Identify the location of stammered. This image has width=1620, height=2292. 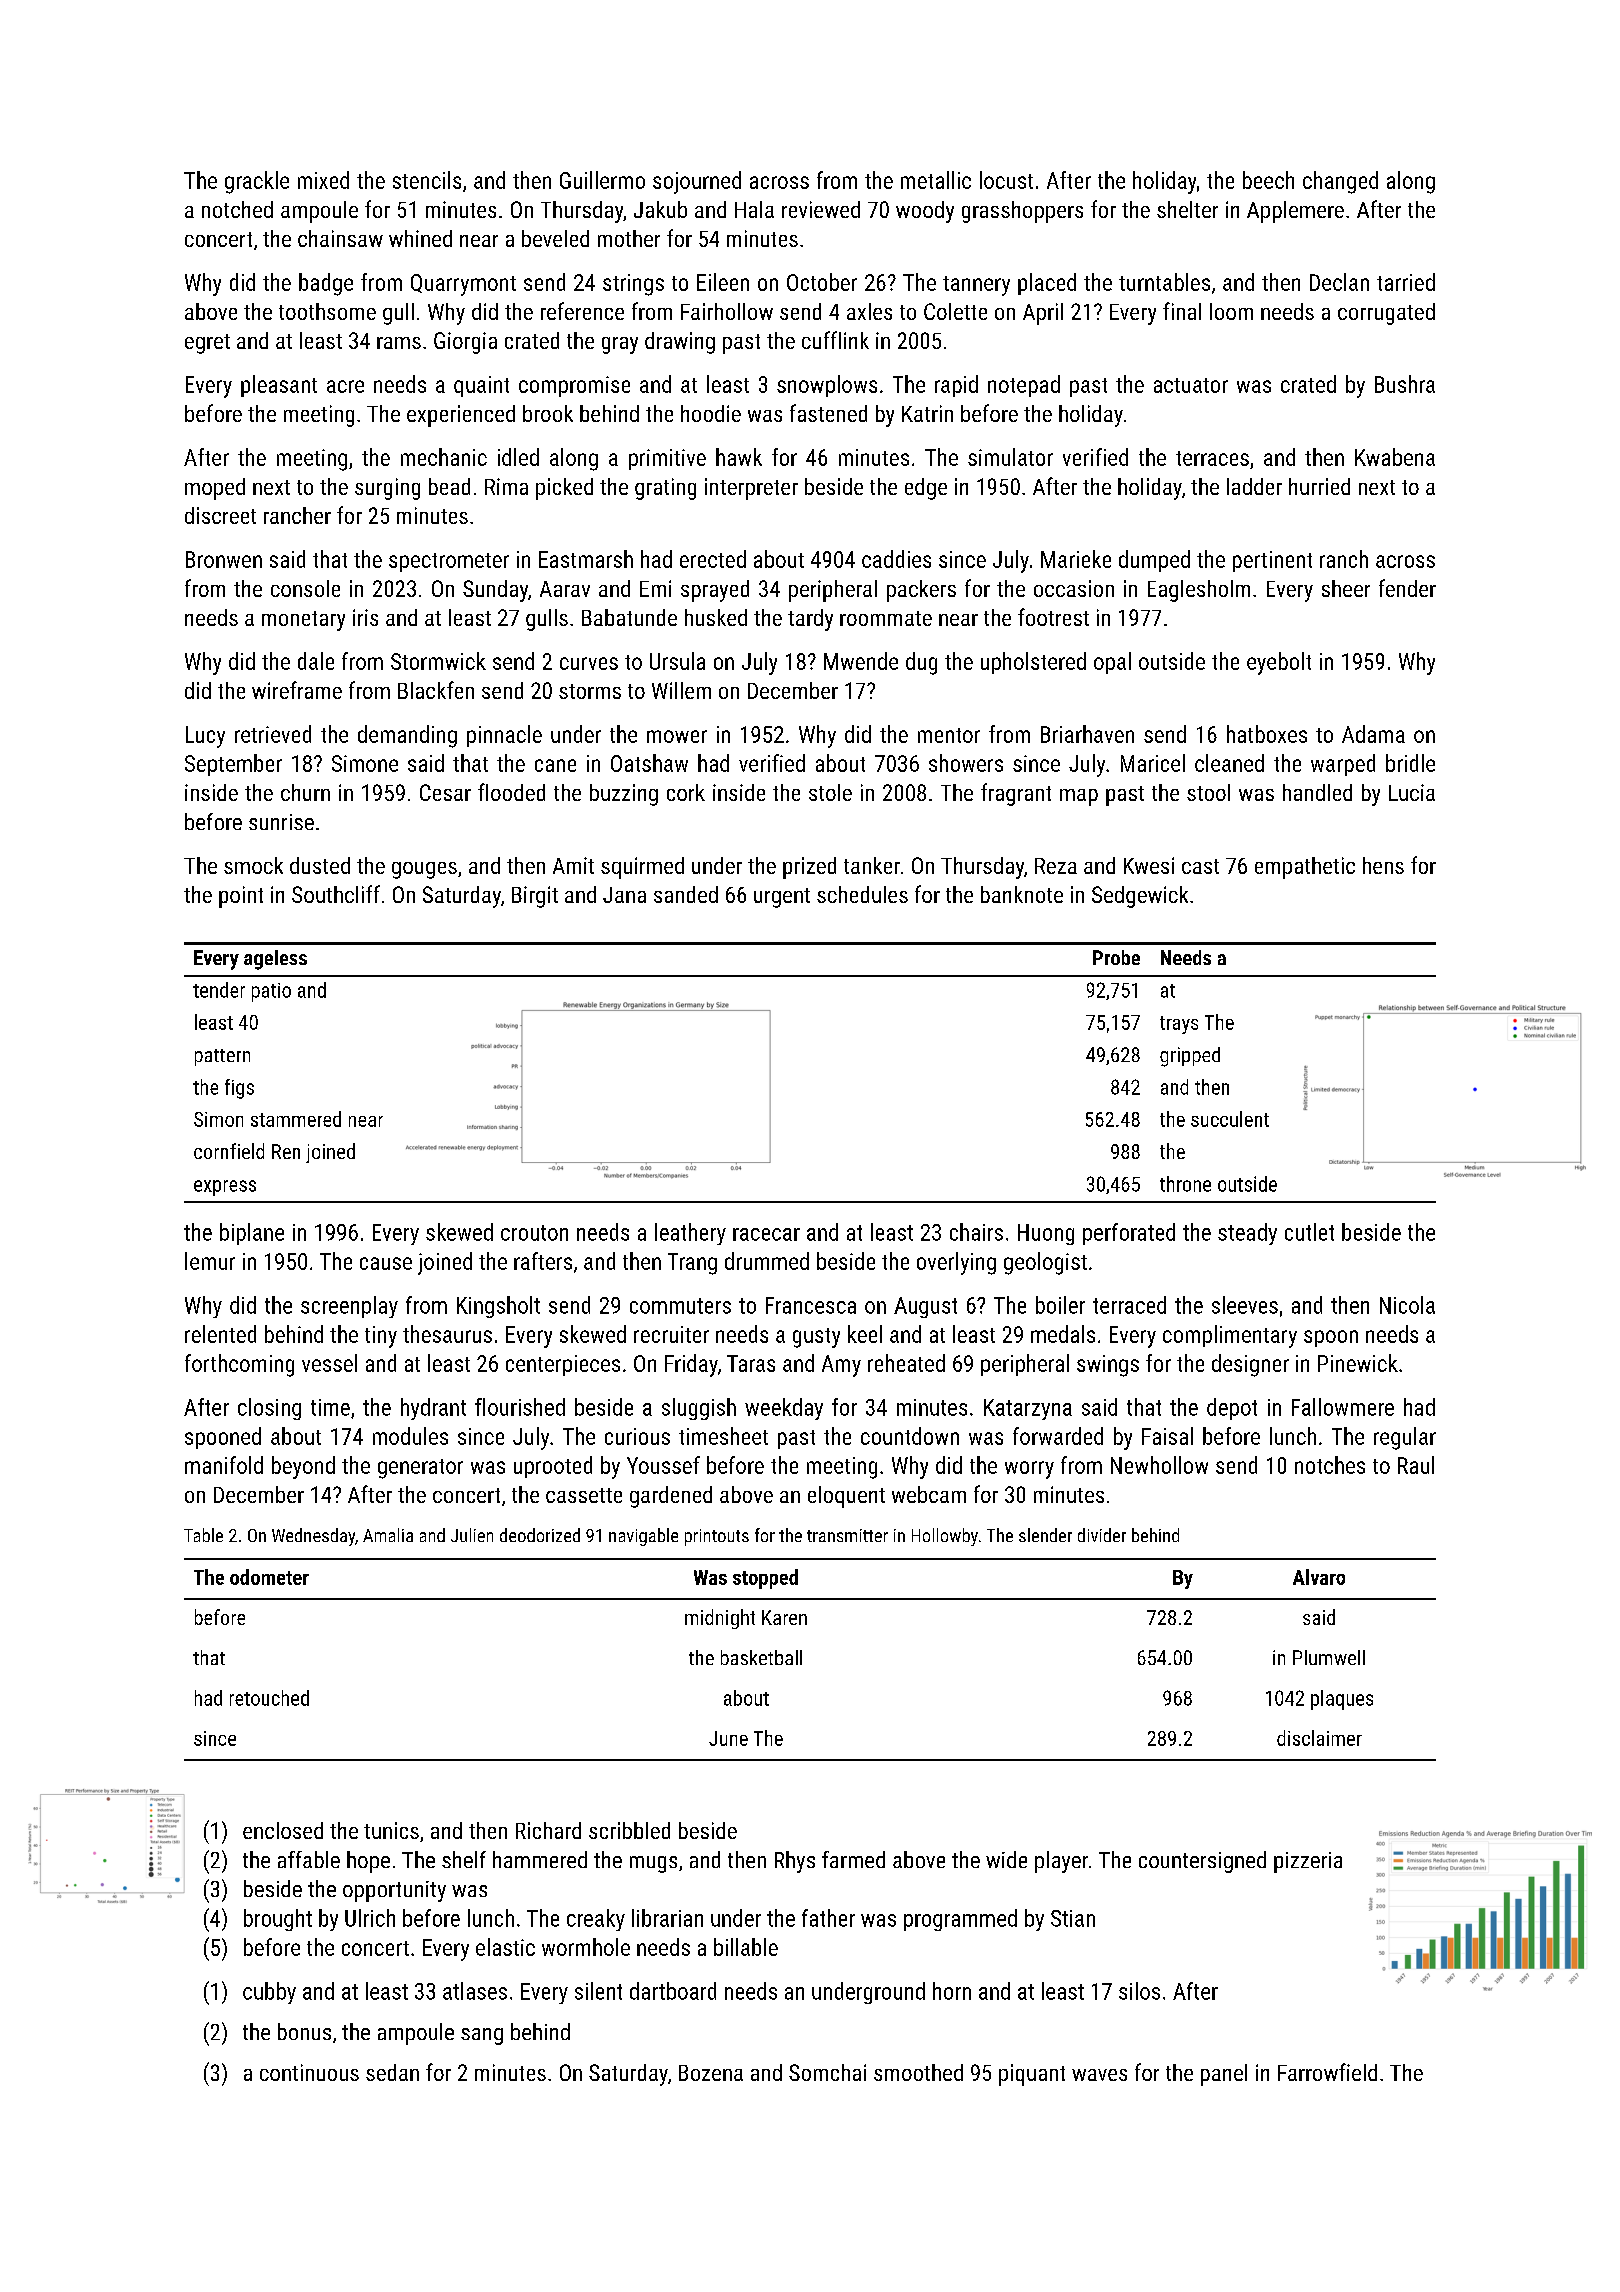
(296, 1119).
